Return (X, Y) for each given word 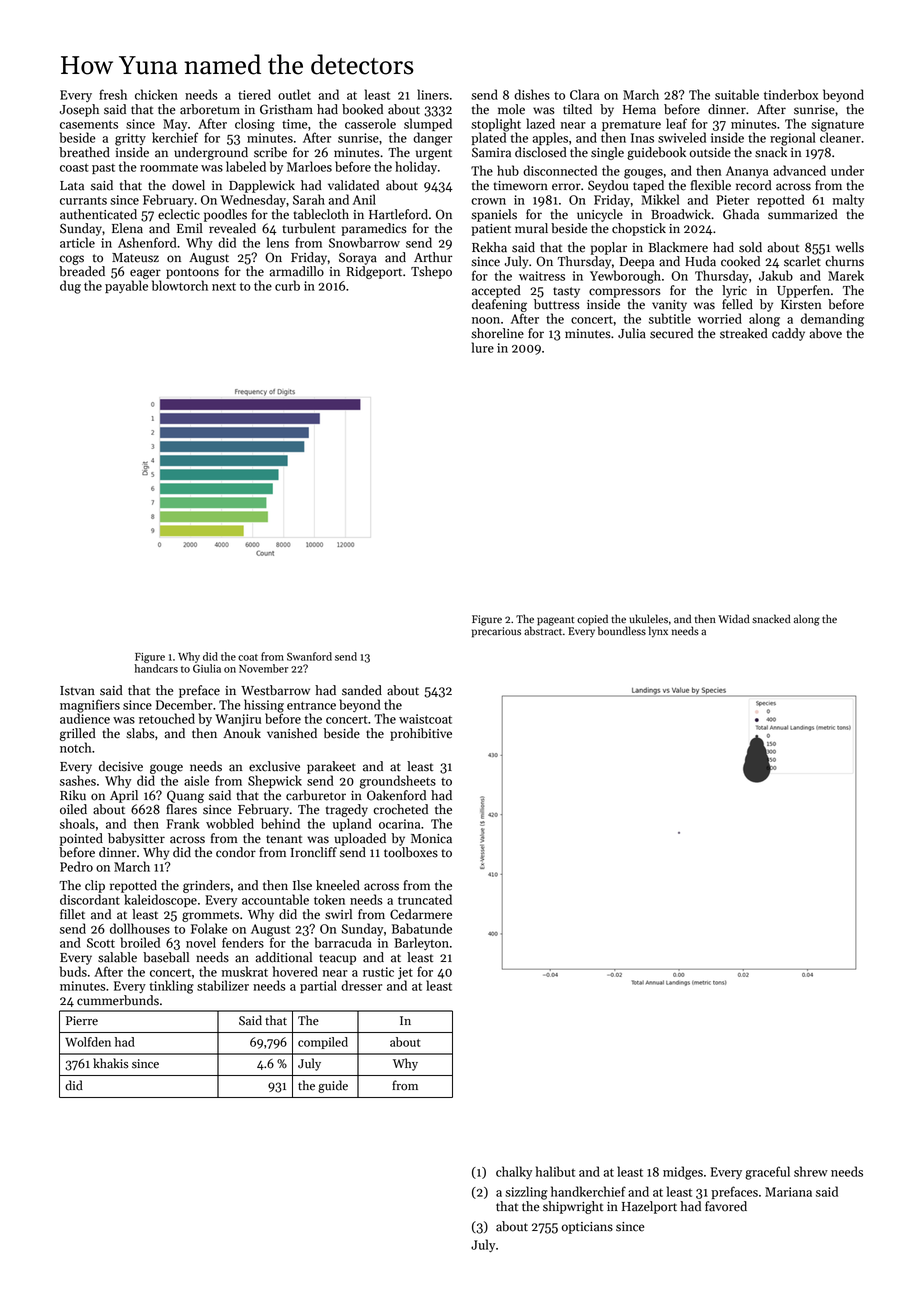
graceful (767, 1173)
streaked (744, 333)
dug (70, 287)
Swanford (309, 656)
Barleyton (421, 943)
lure (483, 347)
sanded (362, 690)
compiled (323, 1043)
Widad (734, 619)
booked (362, 109)
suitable (737, 94)
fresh (113, 94)
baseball (166, 957)
